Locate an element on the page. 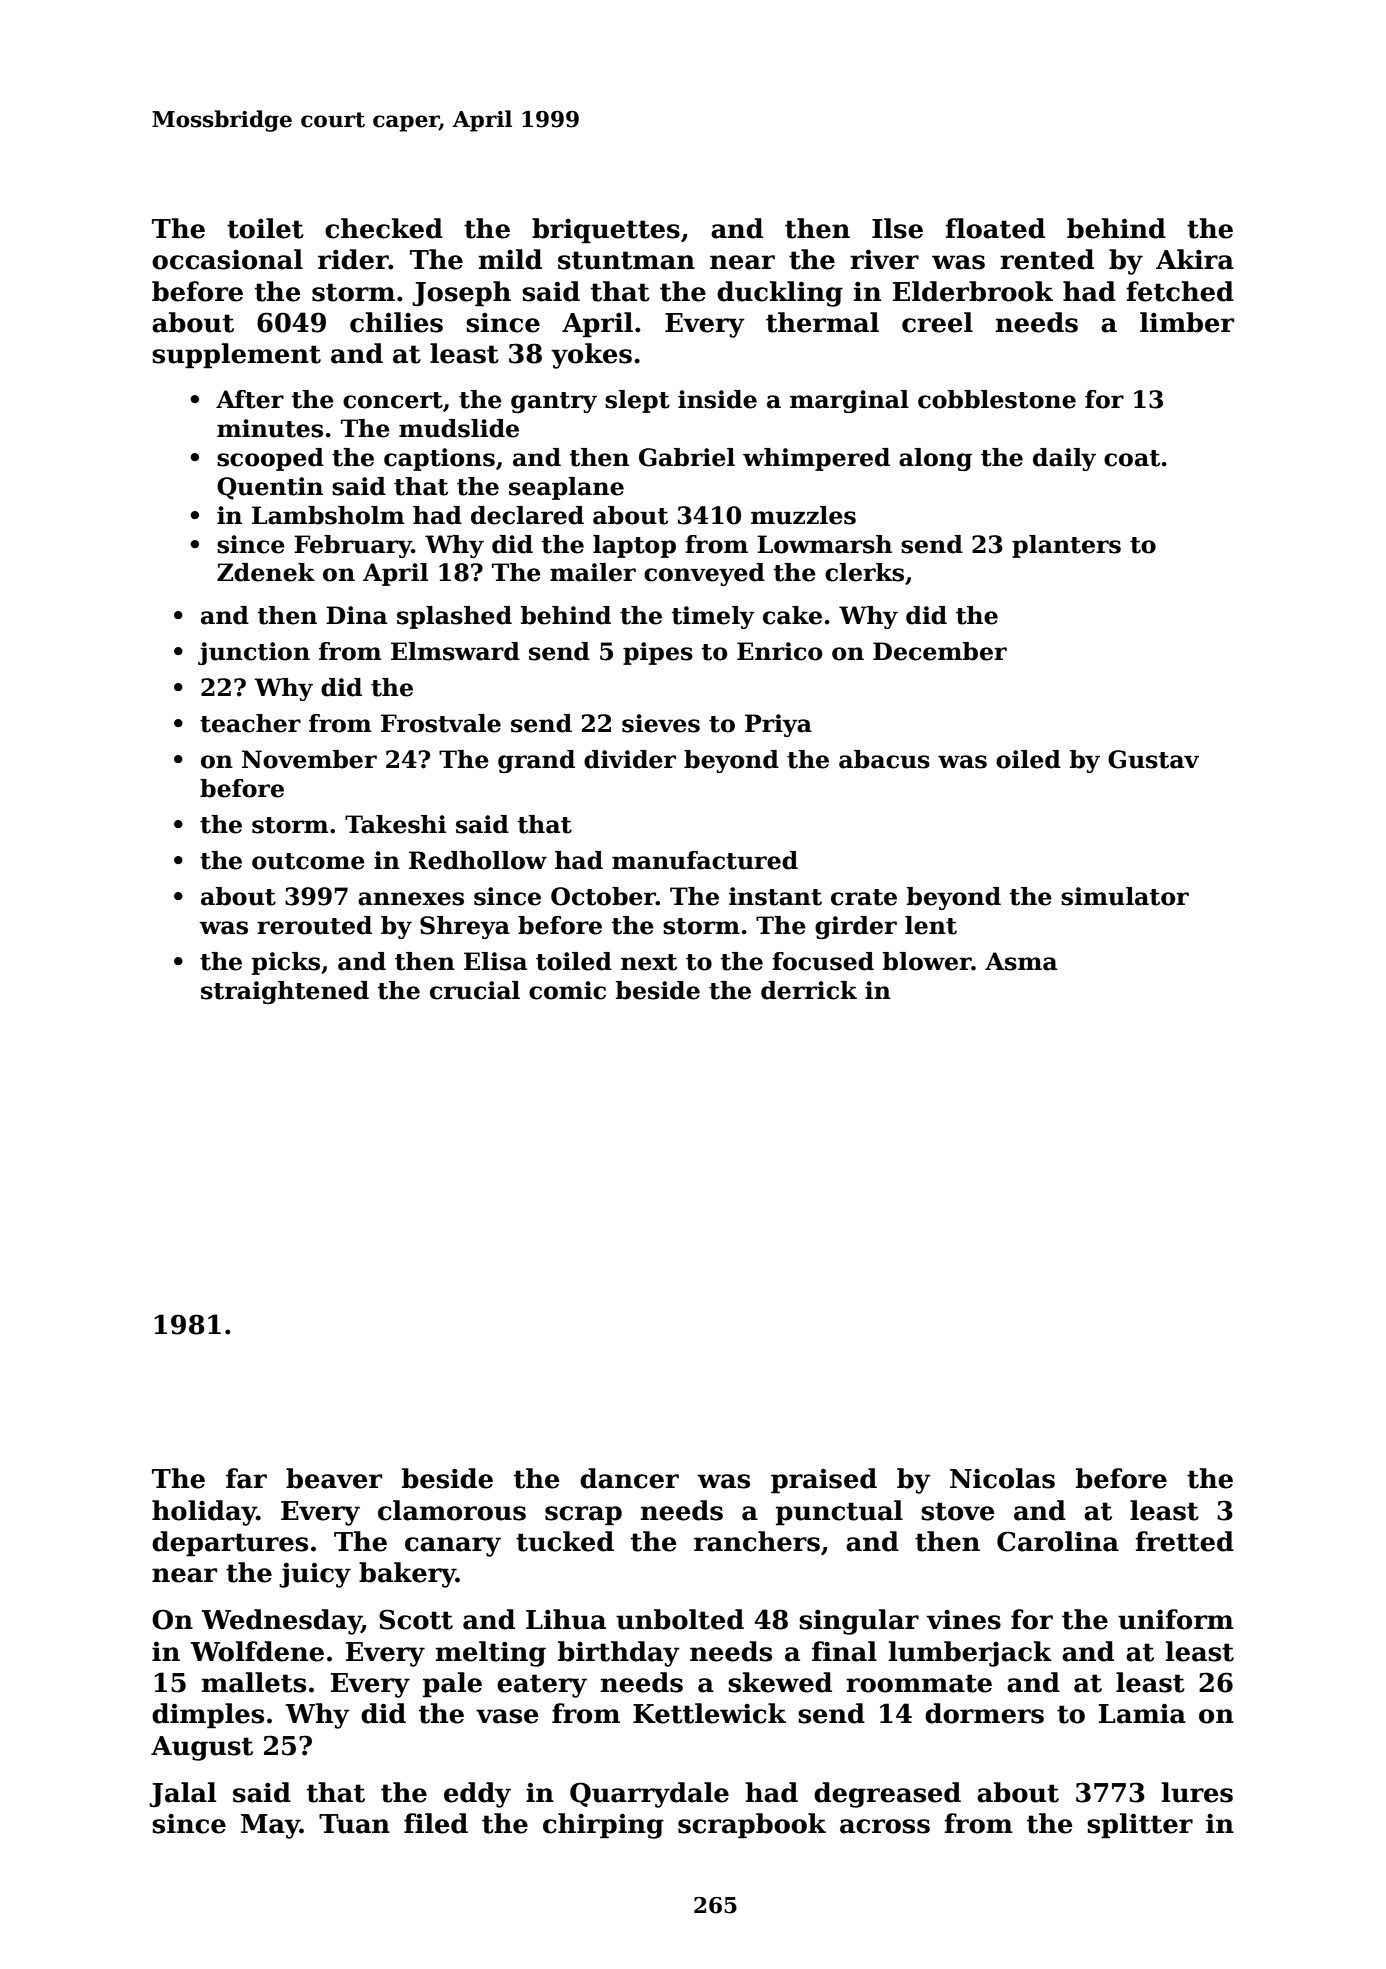 The width and height of the document is (1386, 1969). straightened is located at coordinates (285, 992).
